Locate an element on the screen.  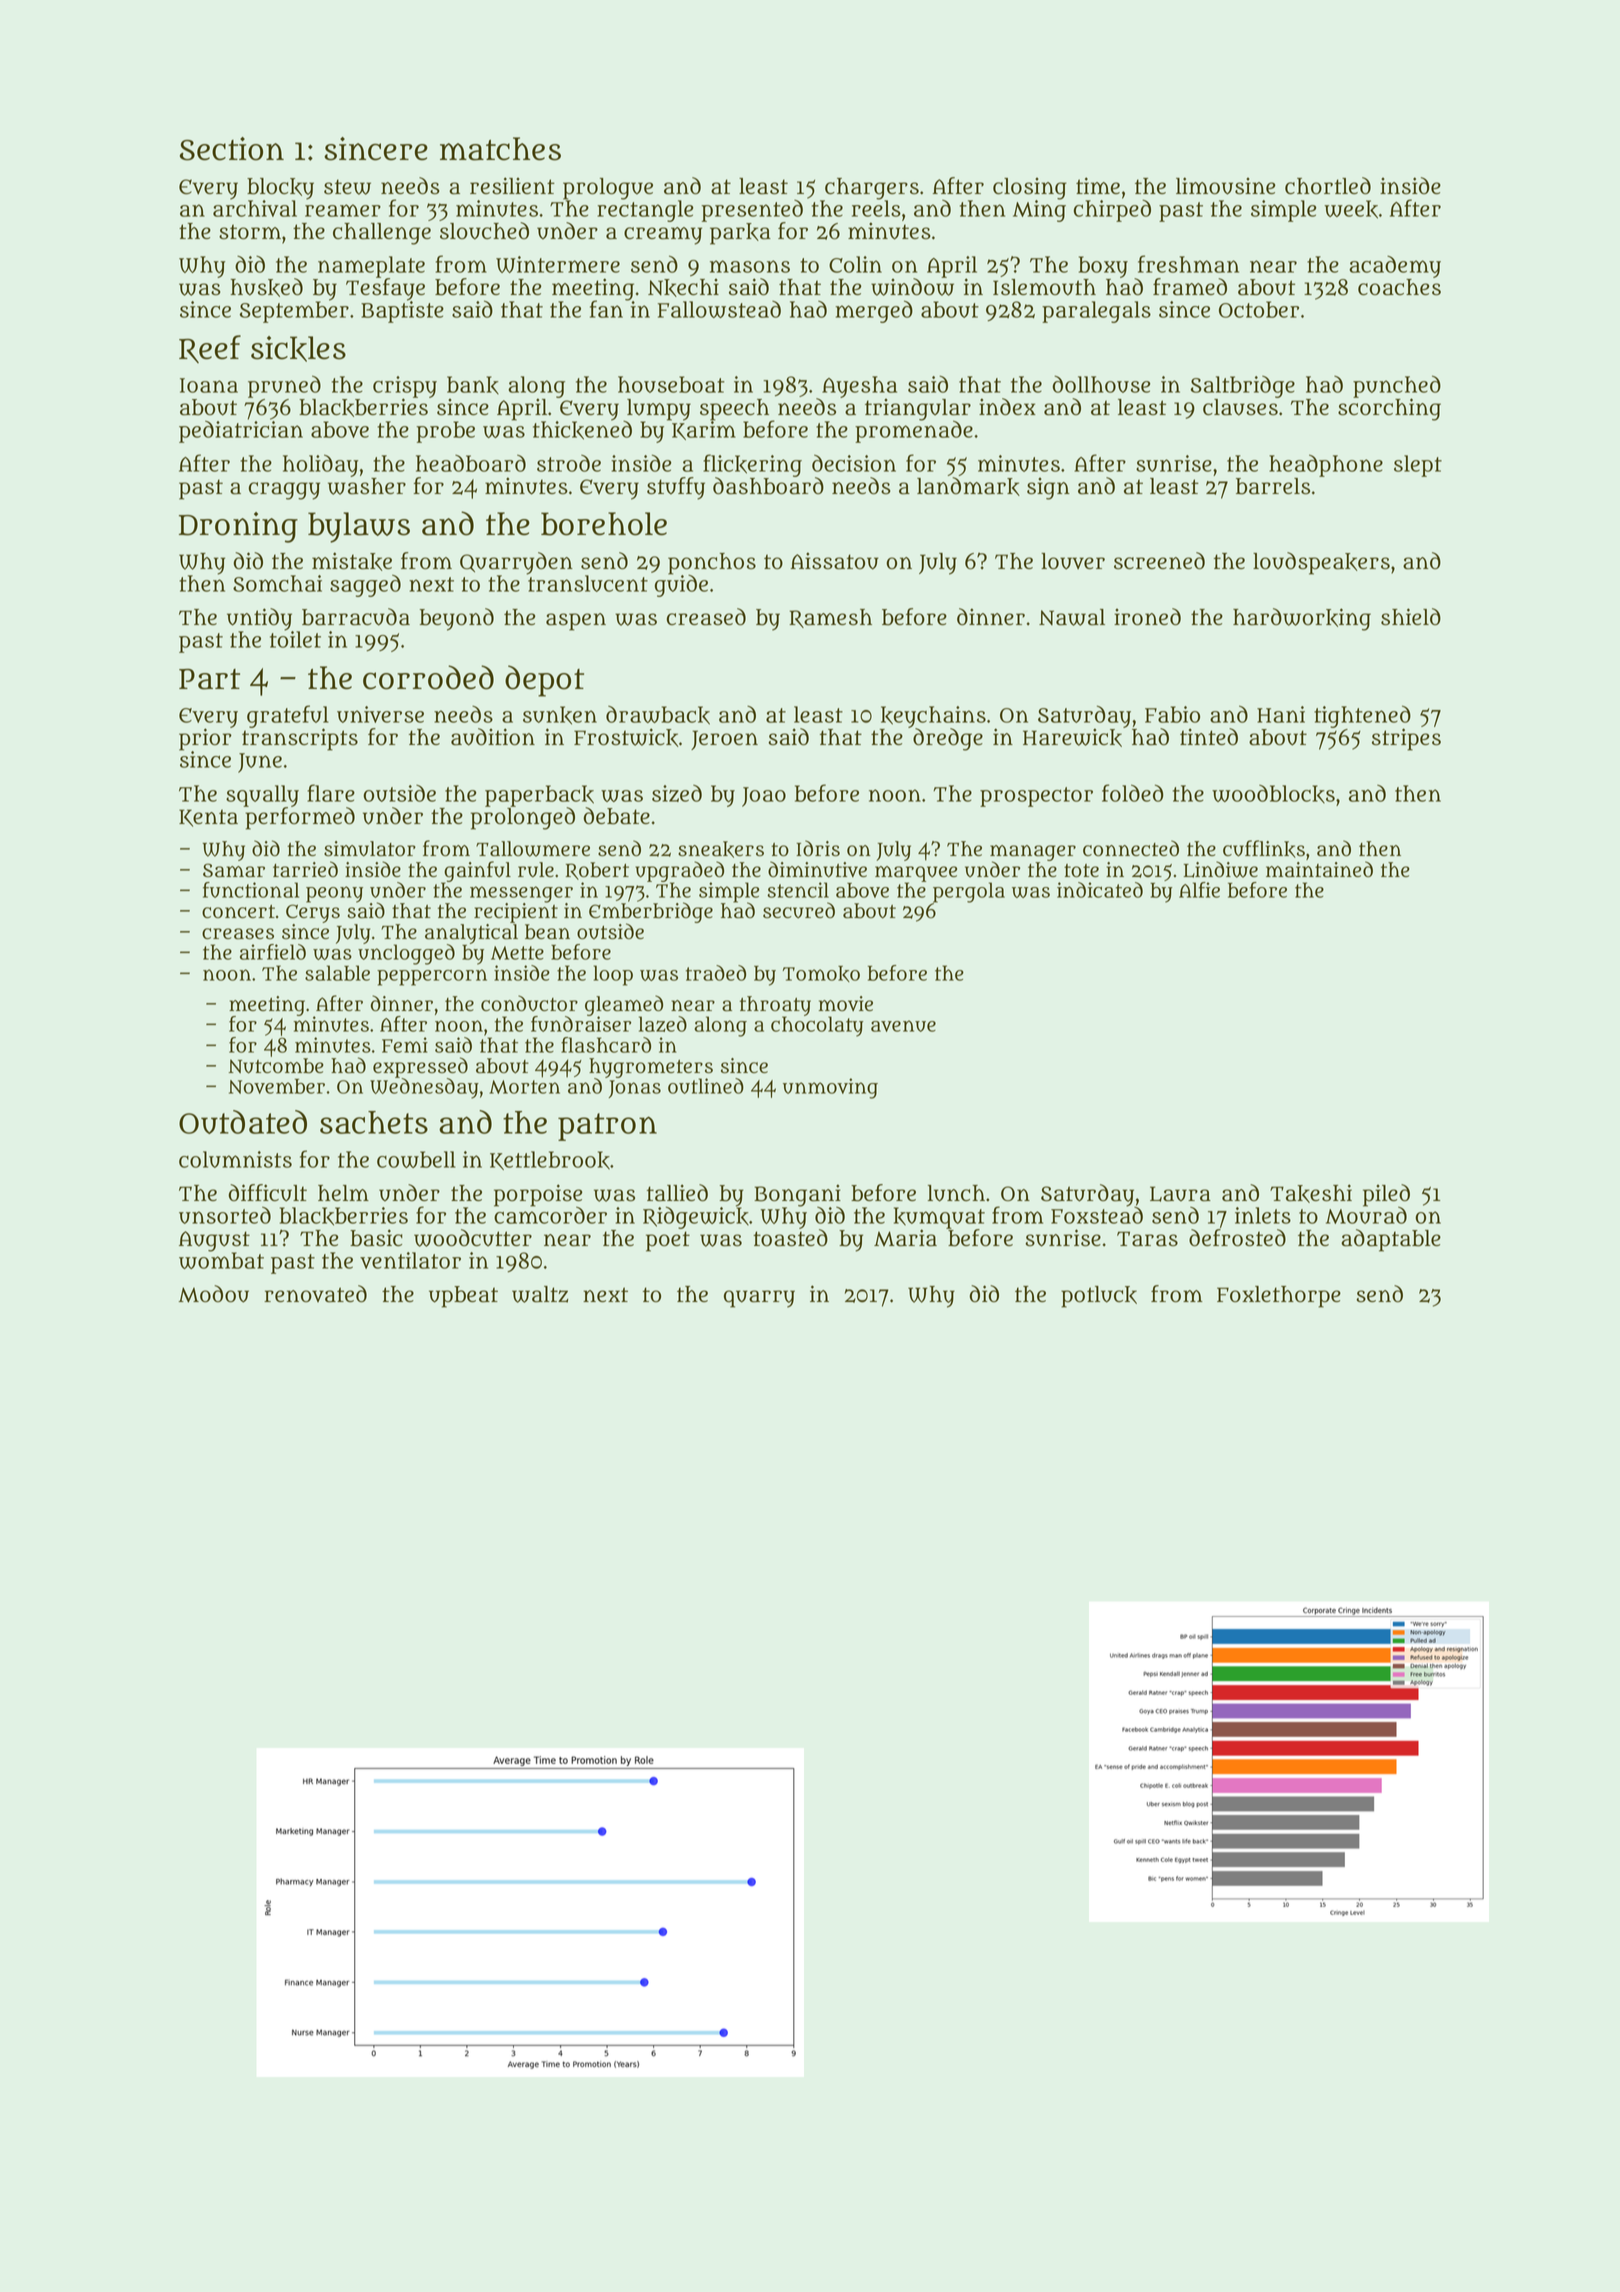
stripes is located at coordinates (1406, 739).
